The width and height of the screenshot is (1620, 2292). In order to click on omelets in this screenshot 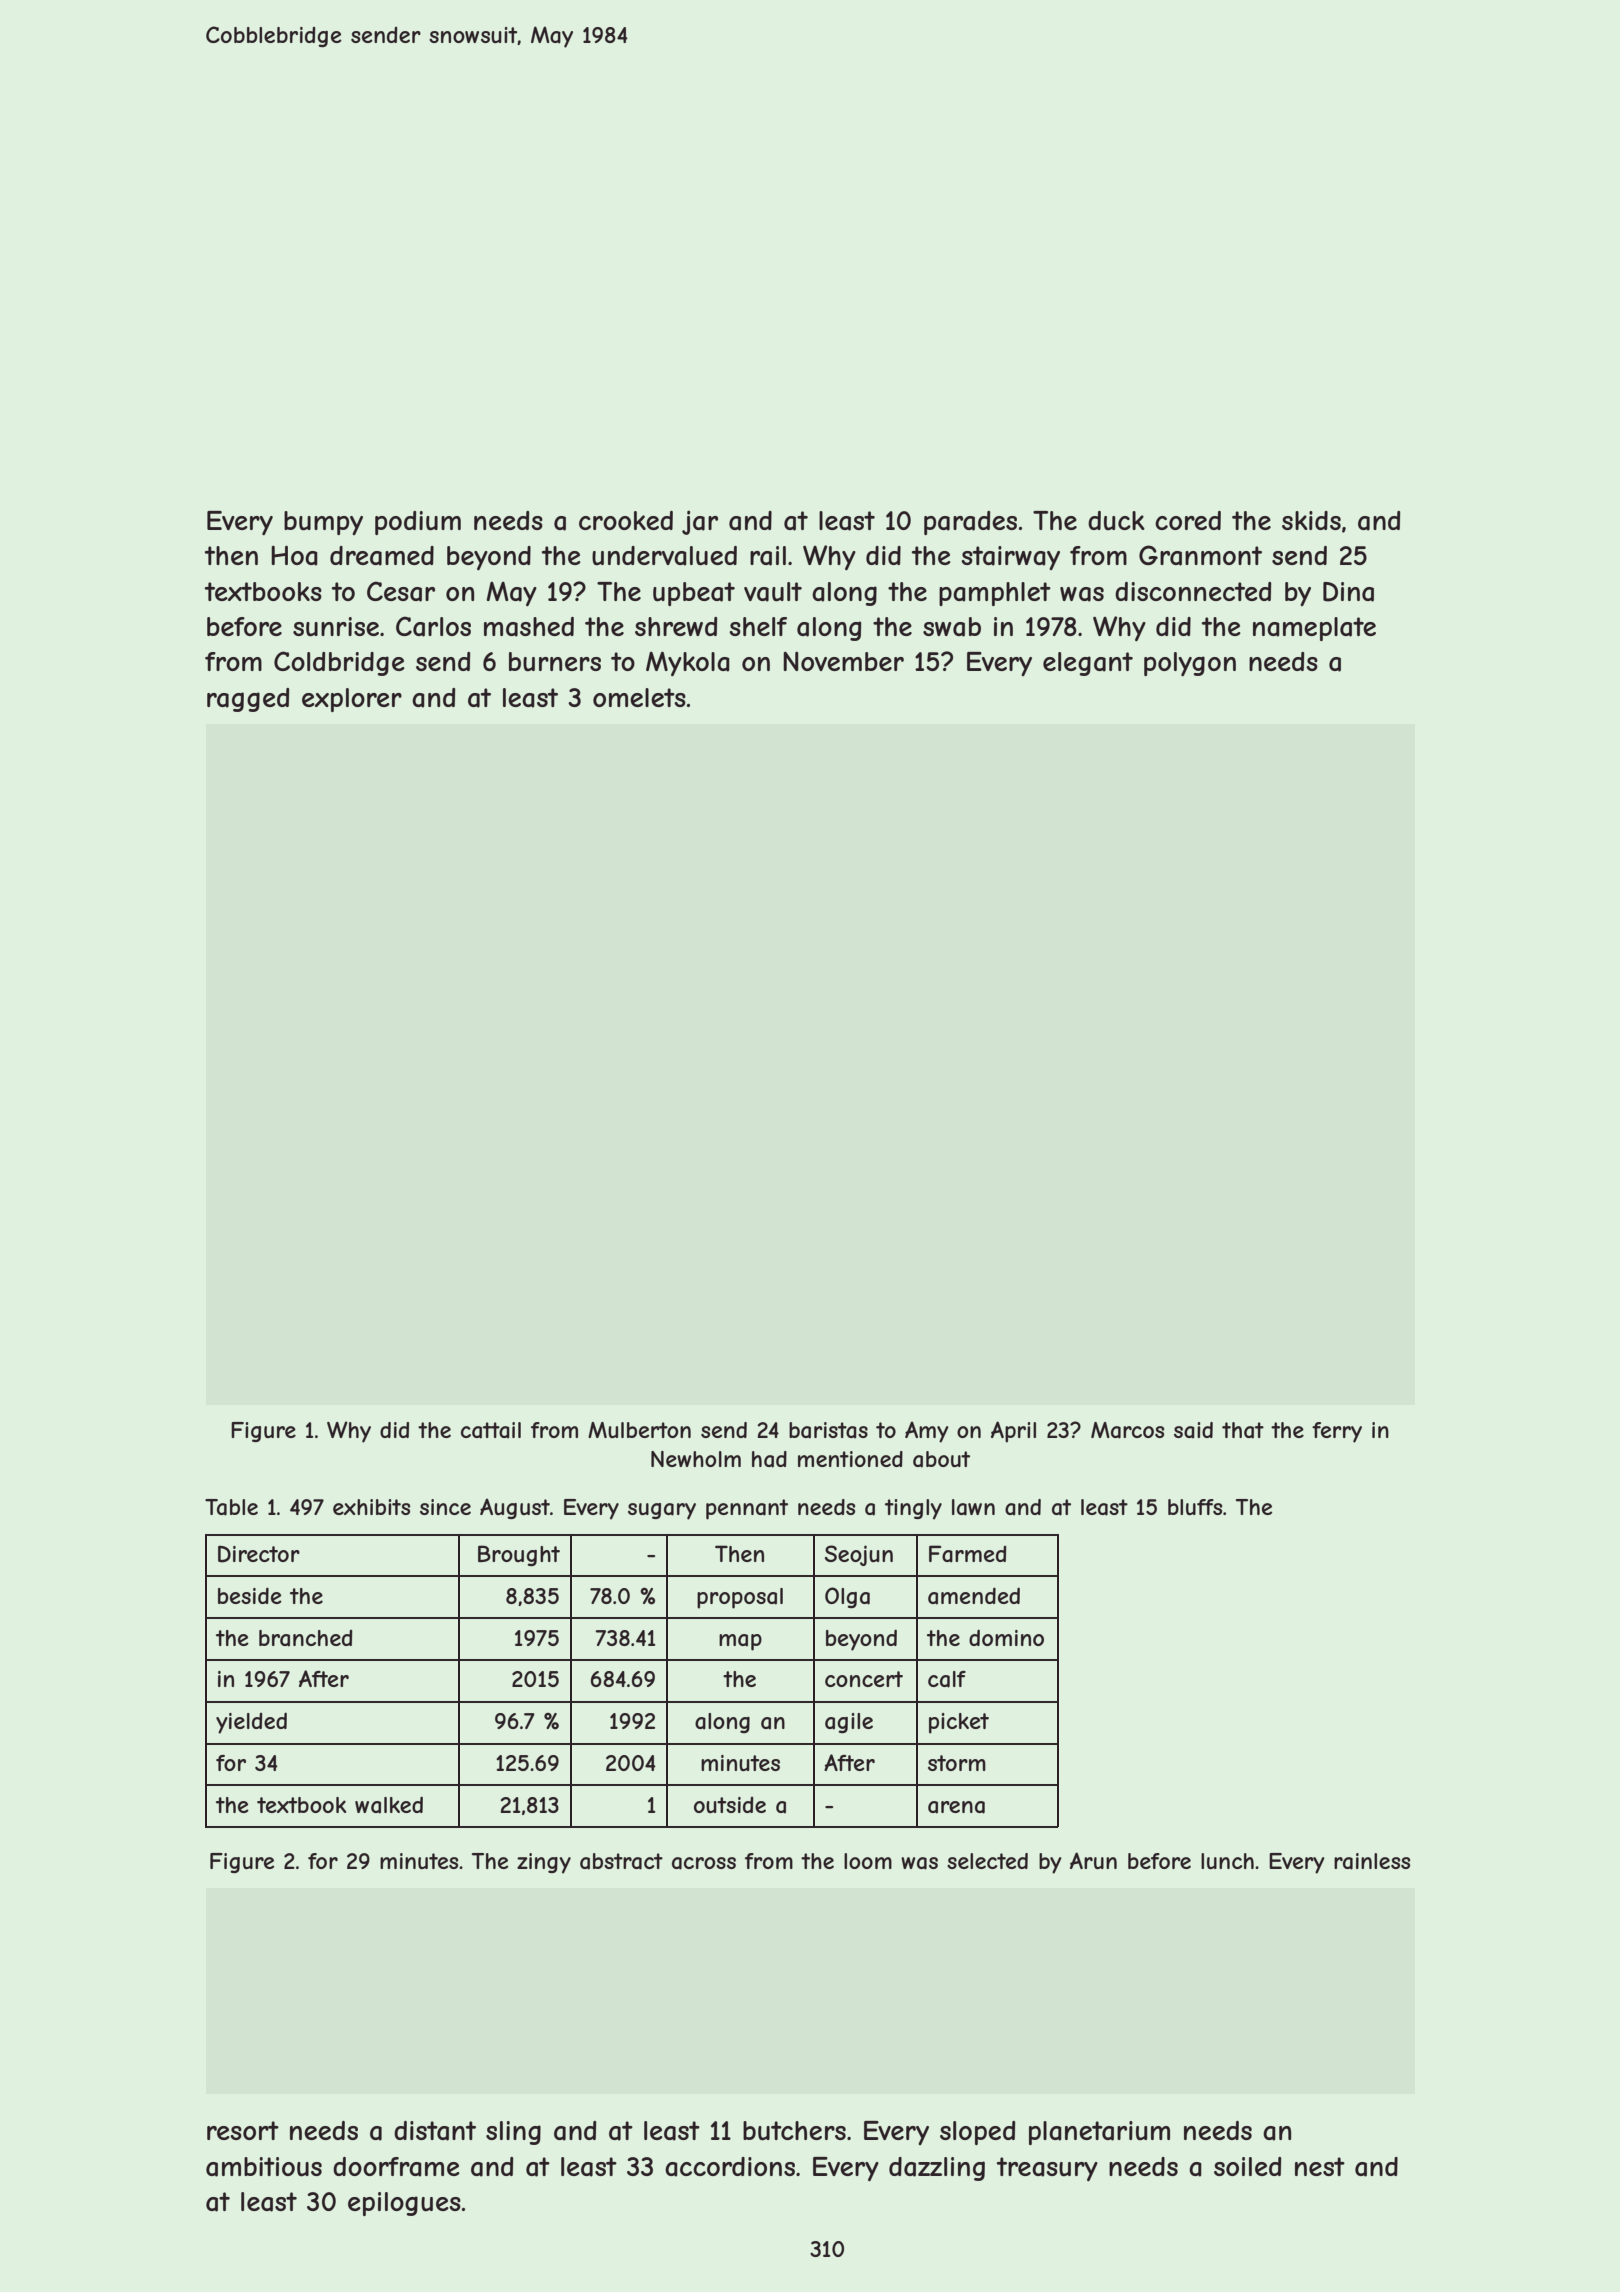, I will do `click(639, 697)`.
